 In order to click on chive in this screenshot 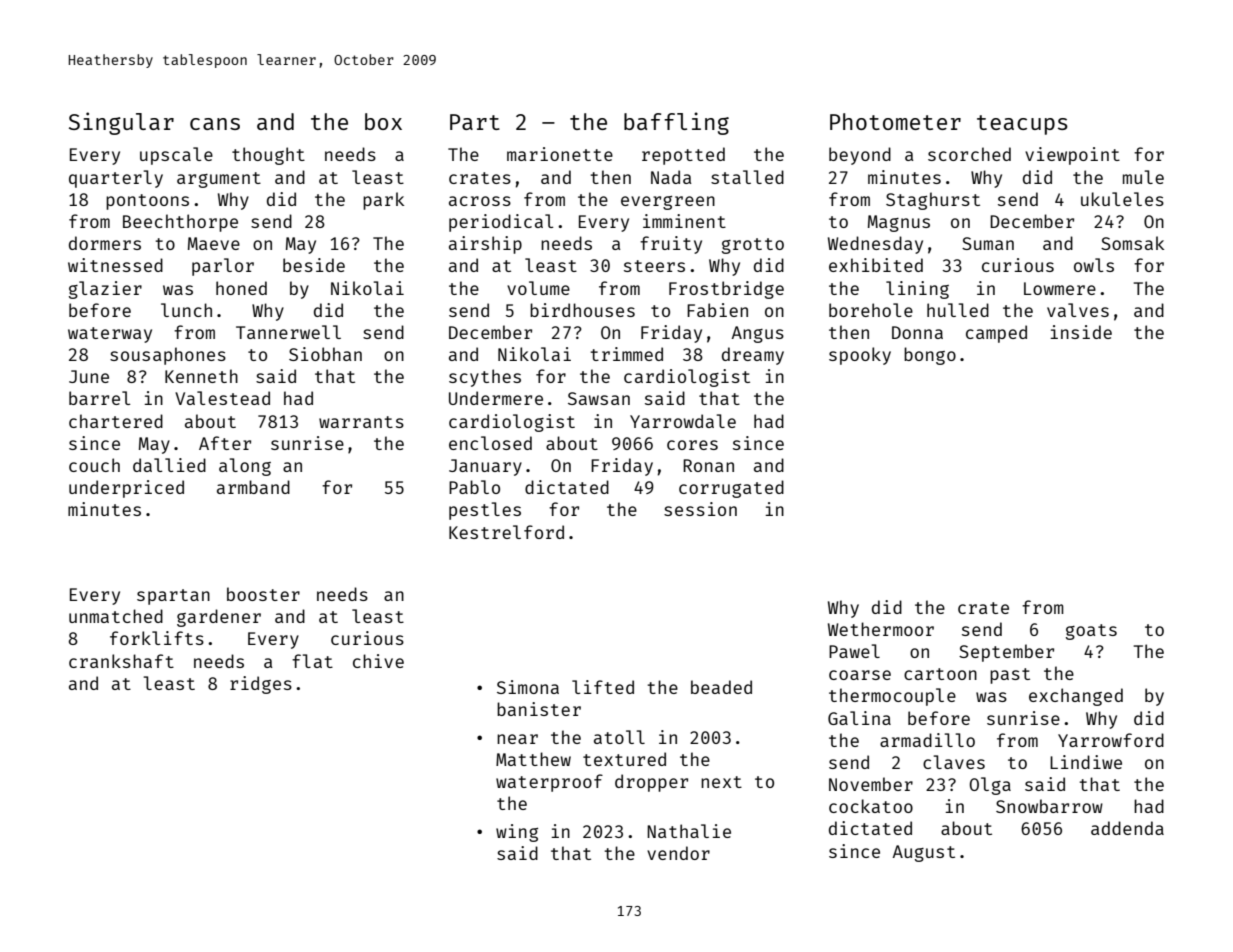, I will do `click(378, 661)`.
